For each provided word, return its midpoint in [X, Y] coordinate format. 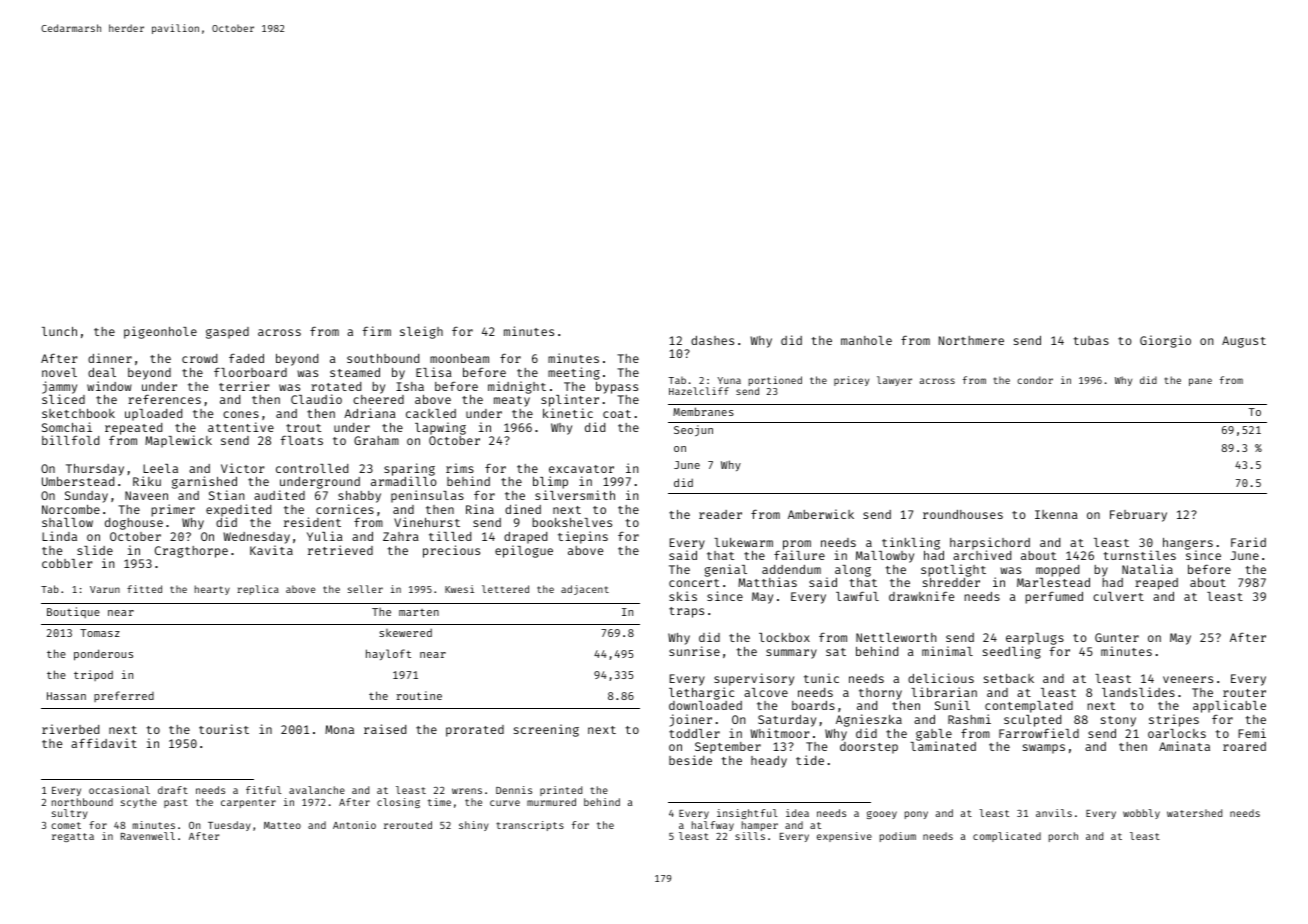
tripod [93, 675]
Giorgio [1165, 341]
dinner [110, 358]
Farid [1248, 542]
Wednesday [256, 538]
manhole [866, 340]
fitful [264, 790]
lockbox [784, 637]
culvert [1118, 596]
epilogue [524, 551]
